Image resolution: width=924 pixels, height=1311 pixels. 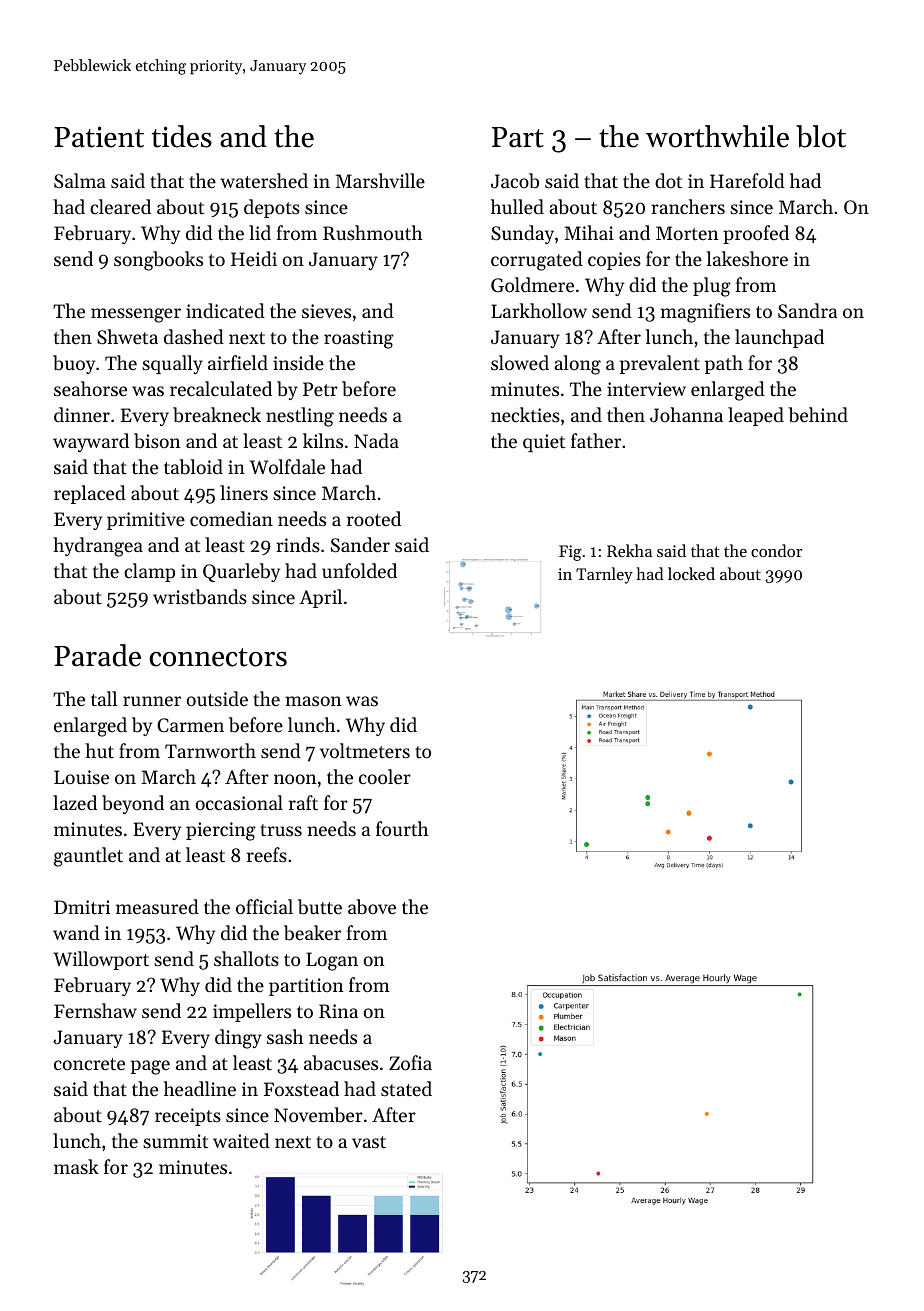 I want to click on above, so click(x=372, y=907).
